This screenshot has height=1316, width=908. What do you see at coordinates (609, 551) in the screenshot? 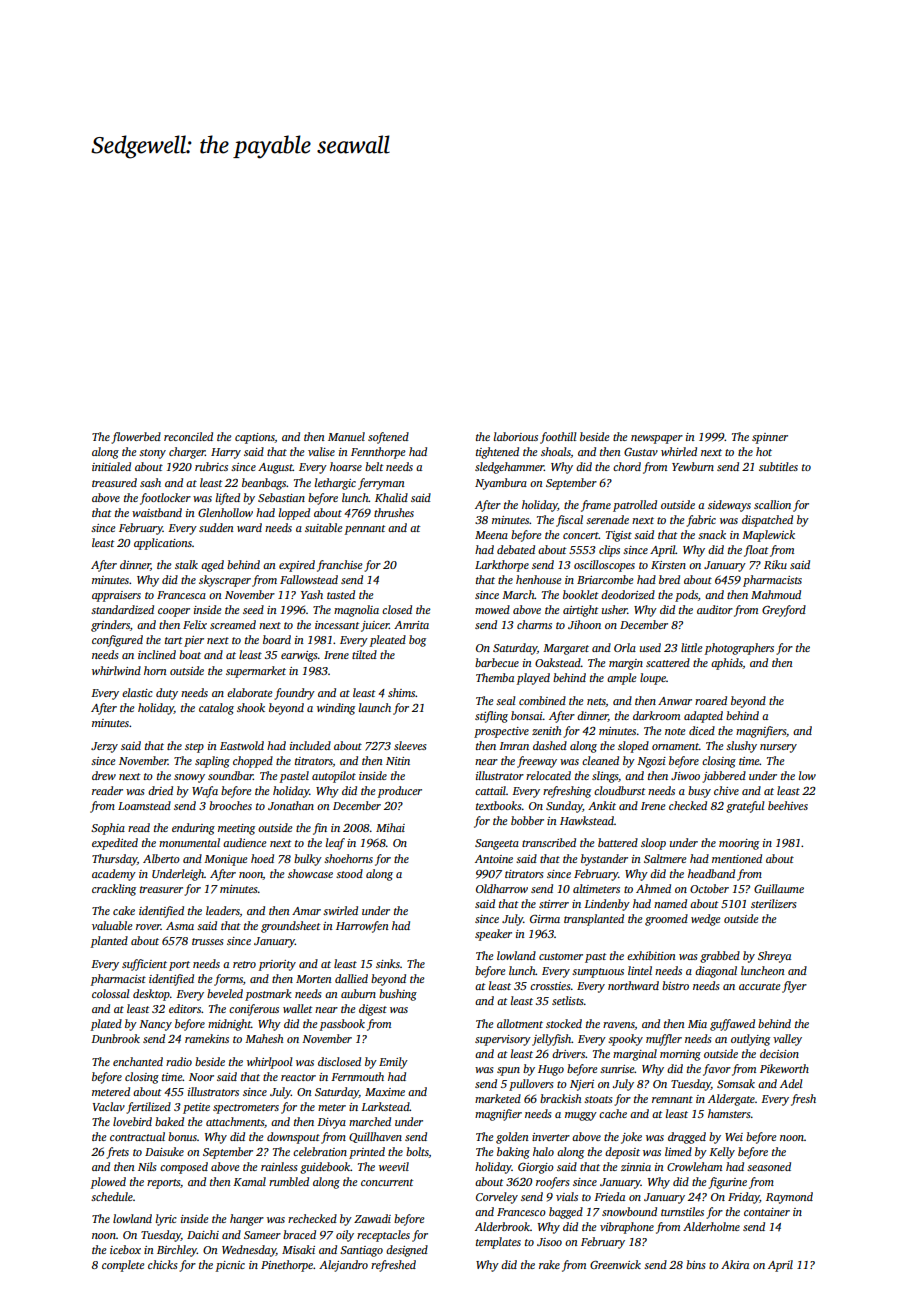
I see `clips` at bounding box center [609, 551].
